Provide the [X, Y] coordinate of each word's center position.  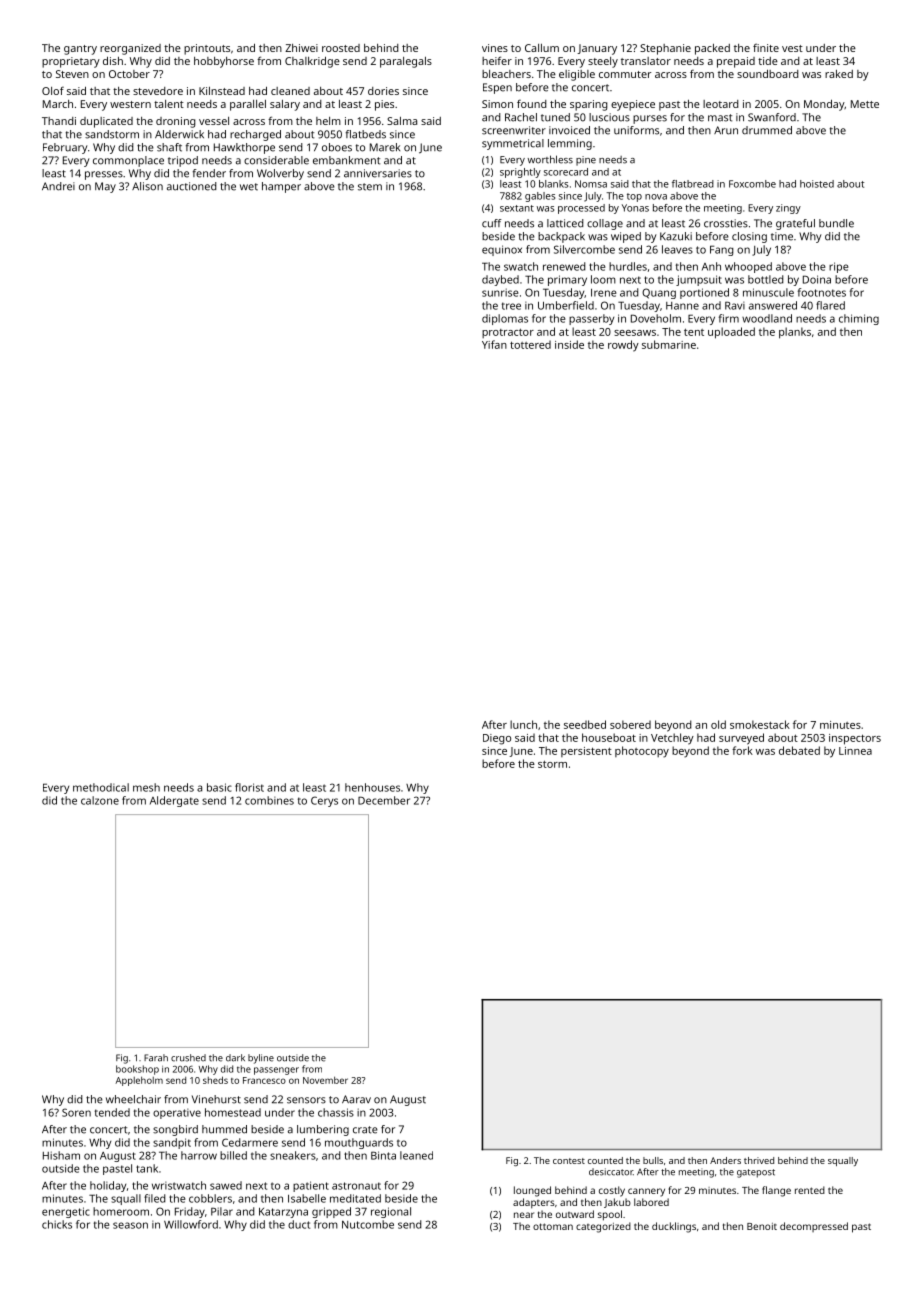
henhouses [372, 787]
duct [299, 1224]
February [65, 148]
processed [581, 209]
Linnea [855, 751]
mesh [146, 787]
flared [830, 305]
